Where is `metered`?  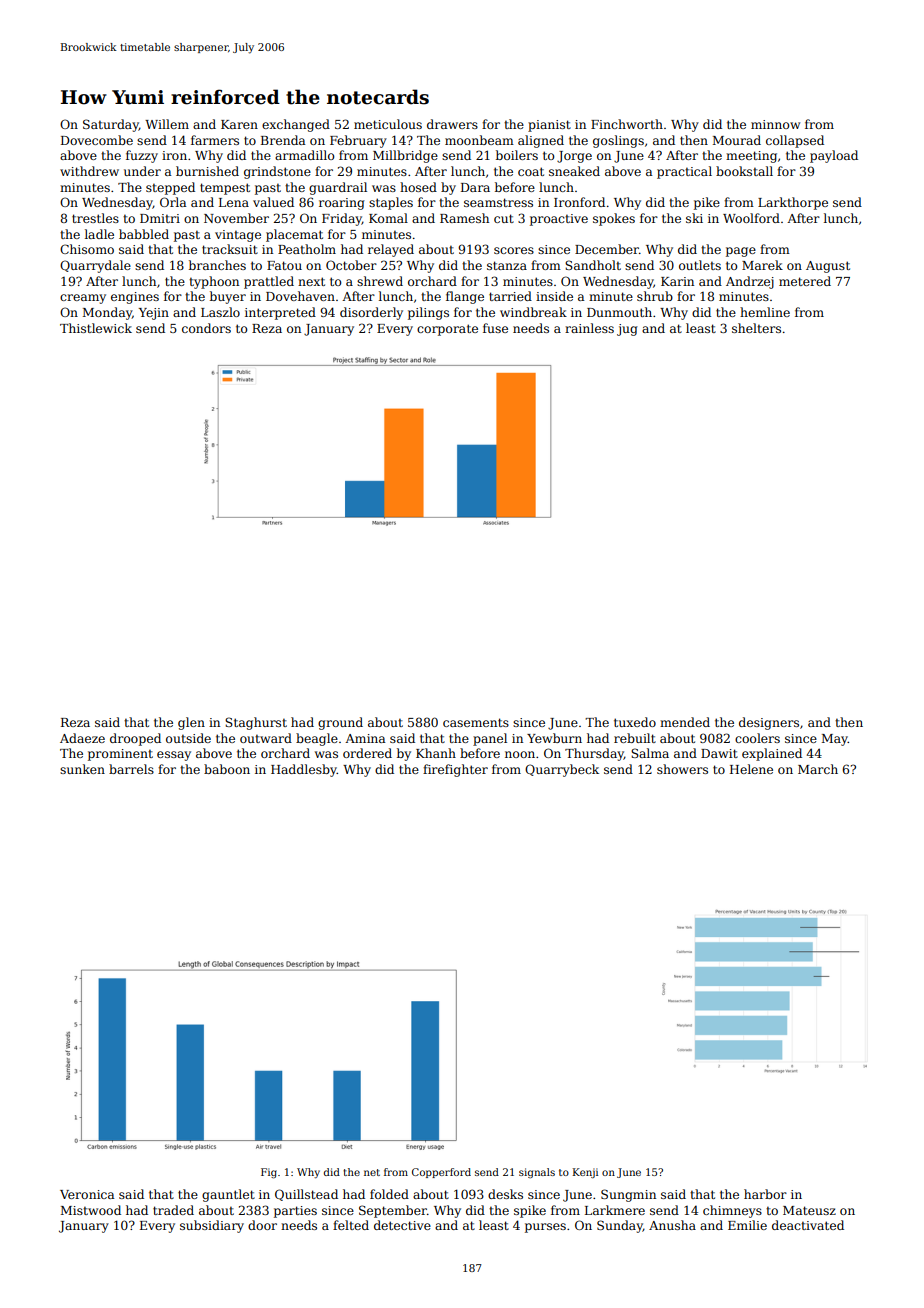 metered is located at coordinates (805, 281).
